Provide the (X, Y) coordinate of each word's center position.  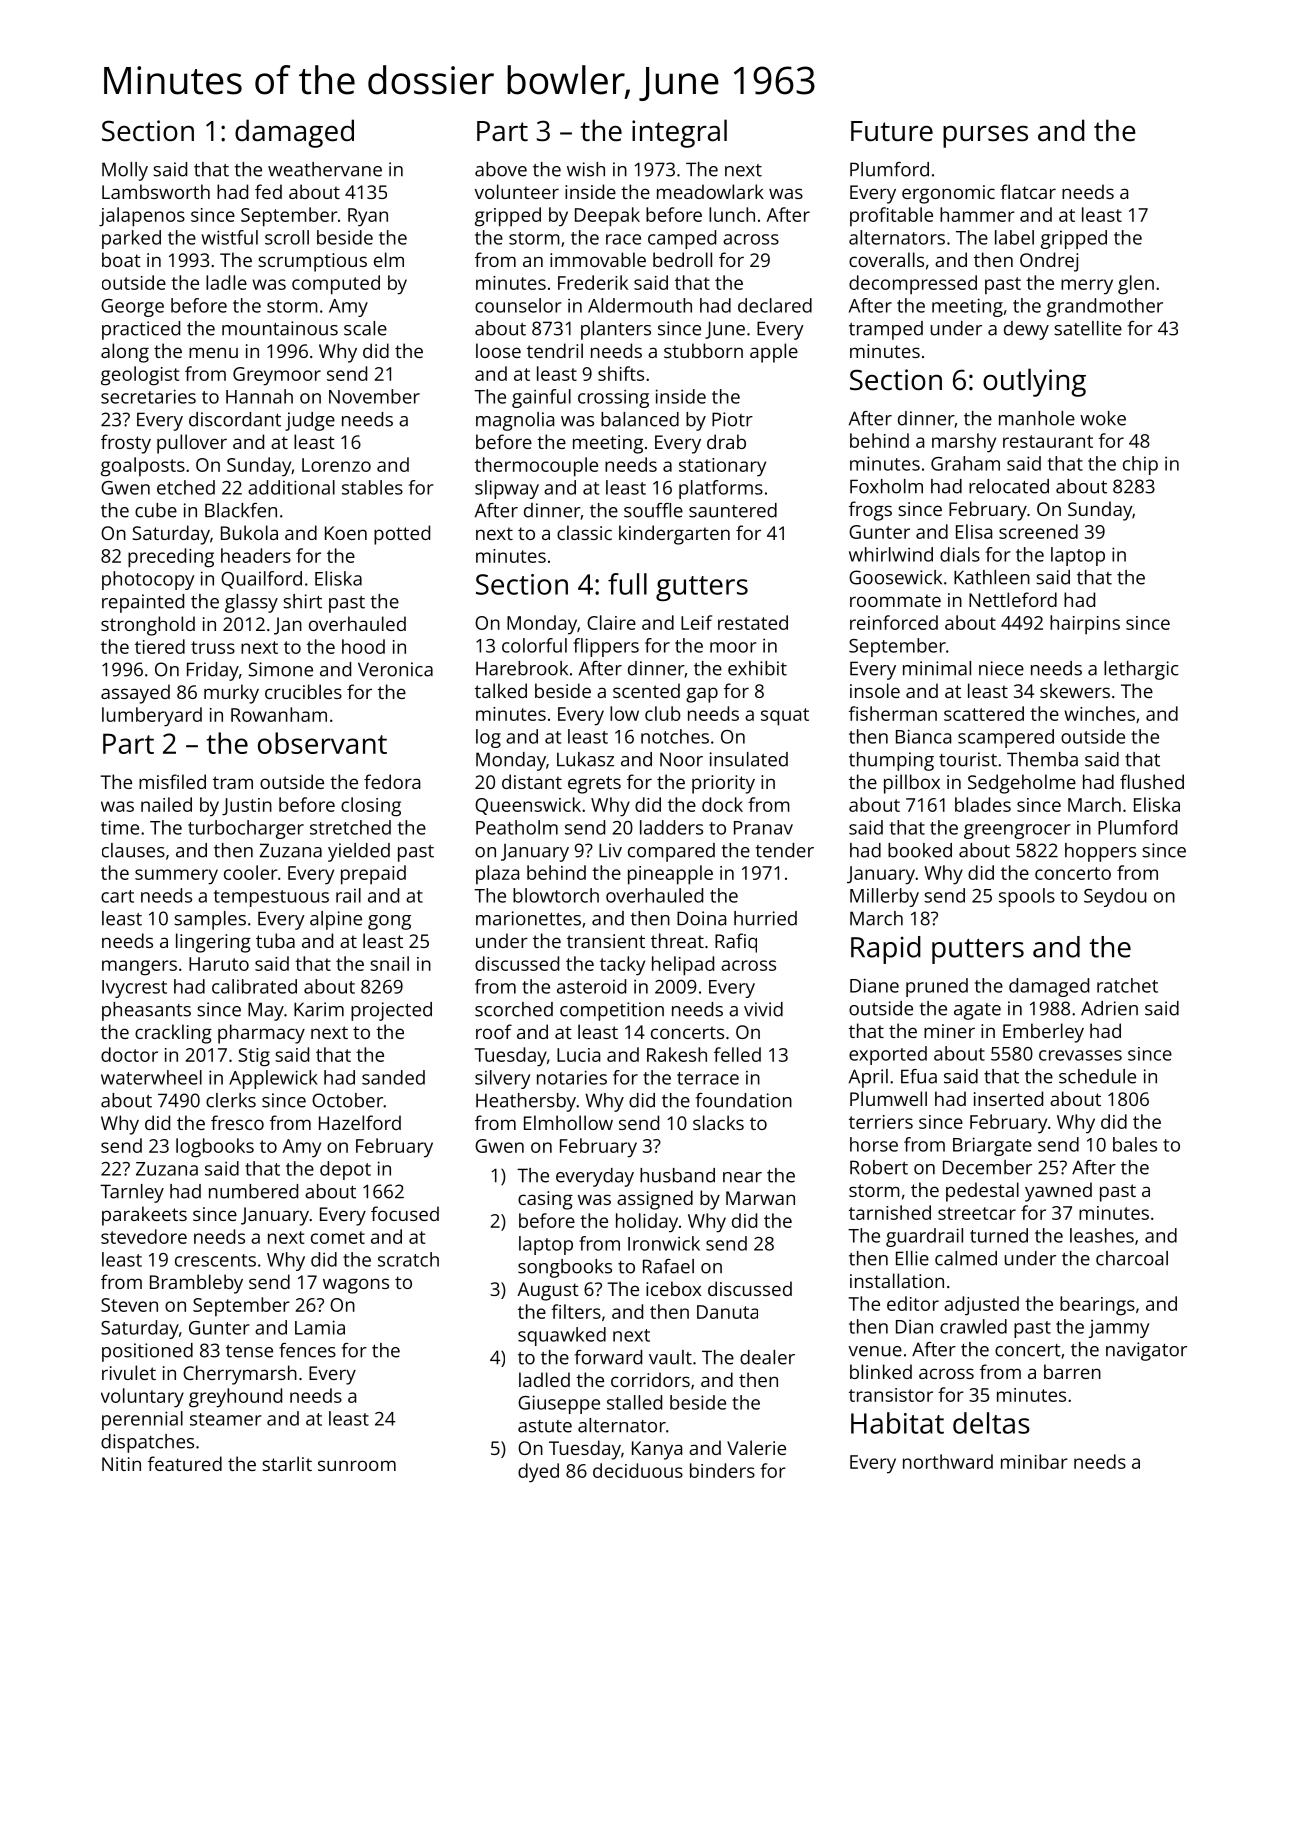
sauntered (733, 510)
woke (1103, 418)
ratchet (1127, 985)
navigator (1146, 1351)
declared (775, 305)
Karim (319, 1009)
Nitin (121, 1464)
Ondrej (1049, 262)
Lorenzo (336, 465)
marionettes (528, 918)
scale (365, 328)
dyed (538, 1473)
